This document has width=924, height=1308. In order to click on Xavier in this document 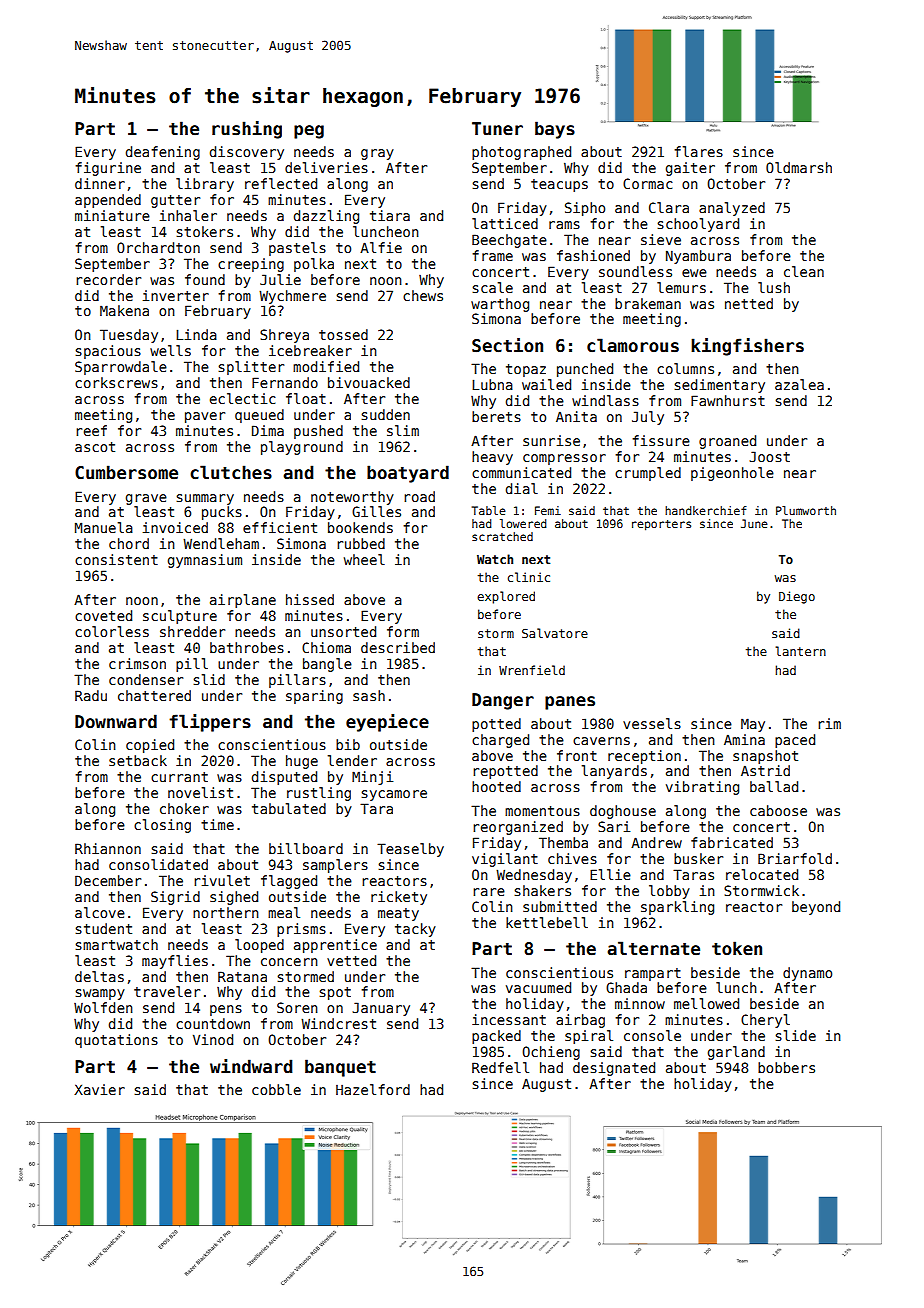, I will do `click(99, 1089)`.
